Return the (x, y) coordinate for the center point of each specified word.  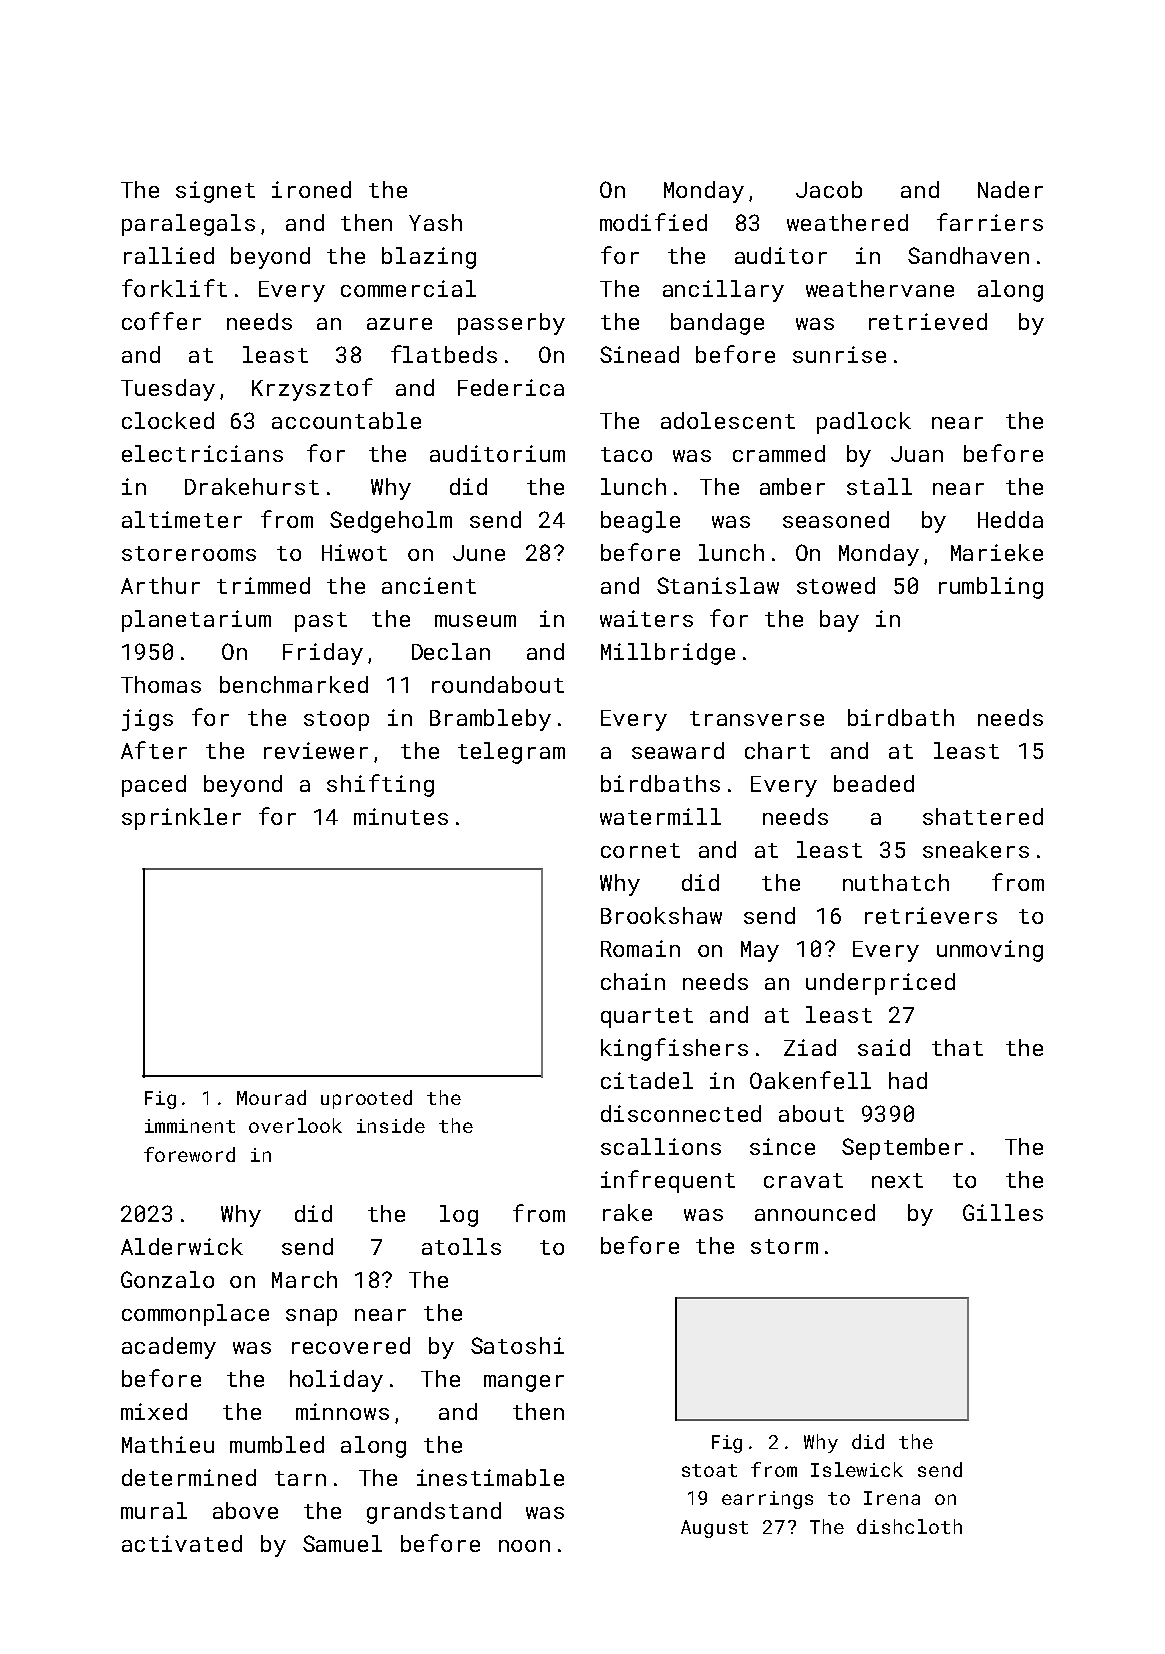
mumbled (277, 1444)
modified (653, 222)
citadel (647, 1080)
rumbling (991, 588)
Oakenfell (810, 1080)
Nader (1010, 189)
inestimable (490, 1477)
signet (215, 192)
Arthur (160, 585)
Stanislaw (718, 585)
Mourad (271, 1097)
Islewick (857, 1469)
